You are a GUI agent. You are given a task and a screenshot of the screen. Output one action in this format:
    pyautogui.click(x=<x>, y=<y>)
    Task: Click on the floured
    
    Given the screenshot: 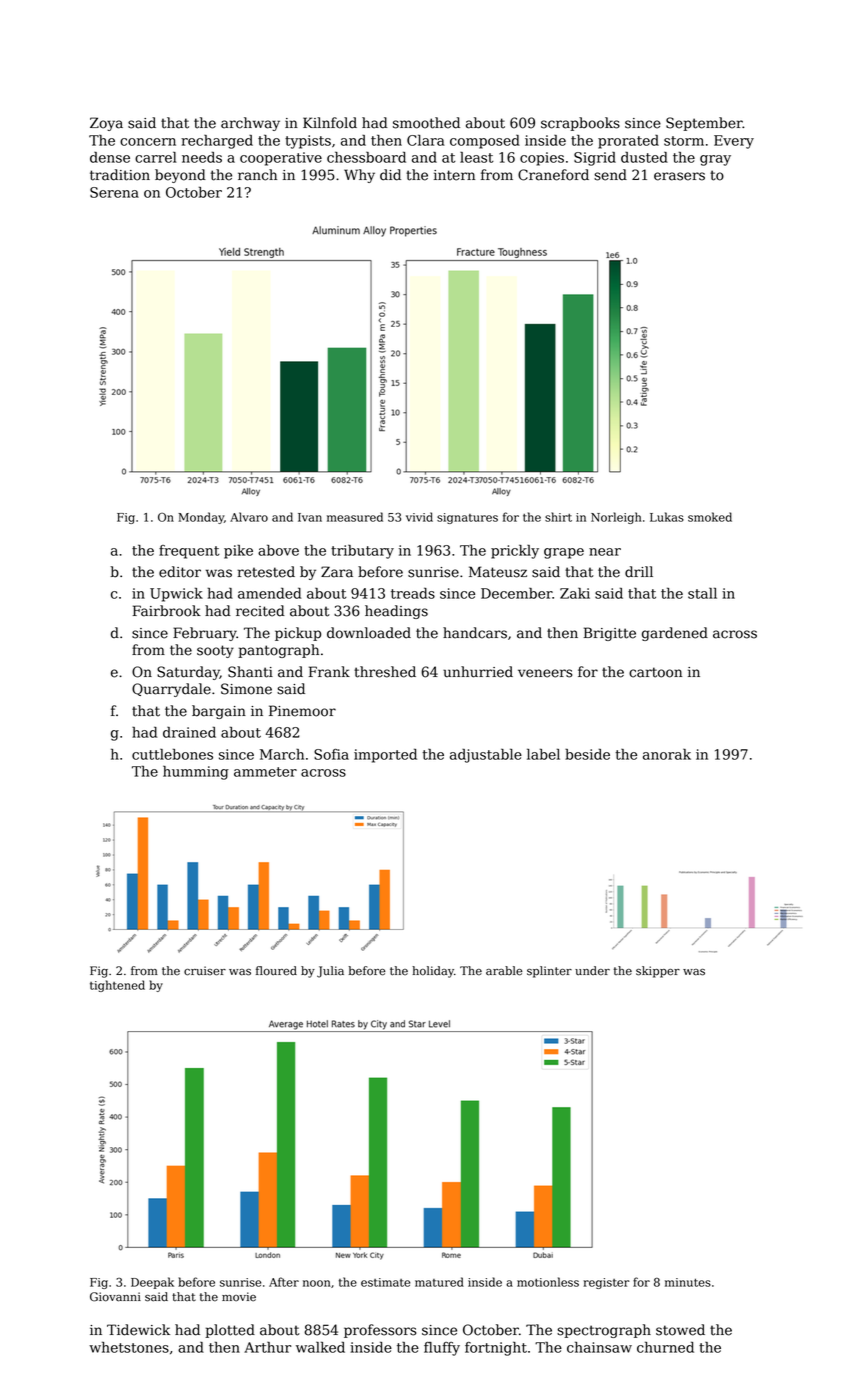 What is the action you would take?
    pyautogui.click(x=276, y=971)
